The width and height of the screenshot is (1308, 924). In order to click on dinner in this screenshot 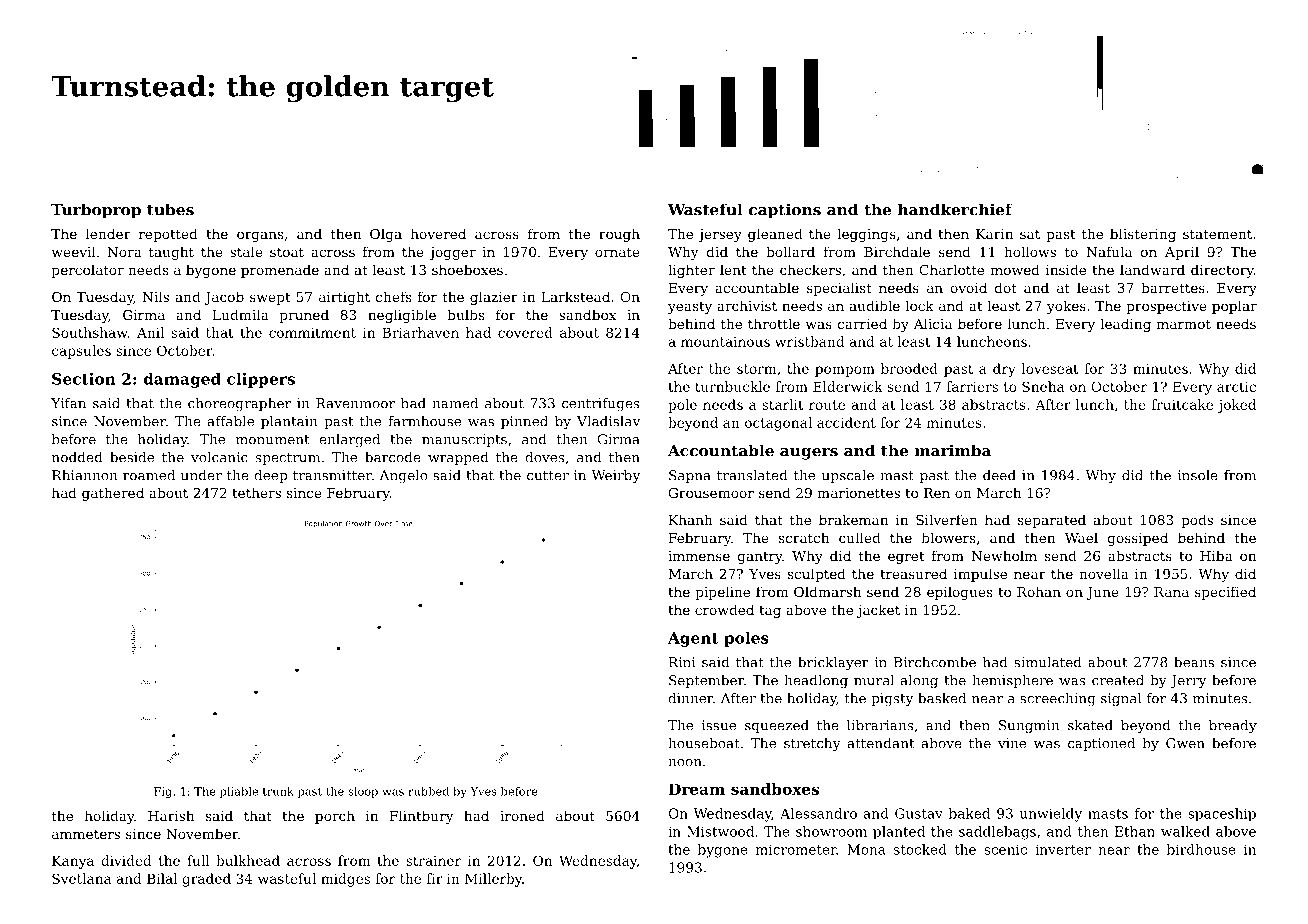, I will do `click(690, 698)`.
